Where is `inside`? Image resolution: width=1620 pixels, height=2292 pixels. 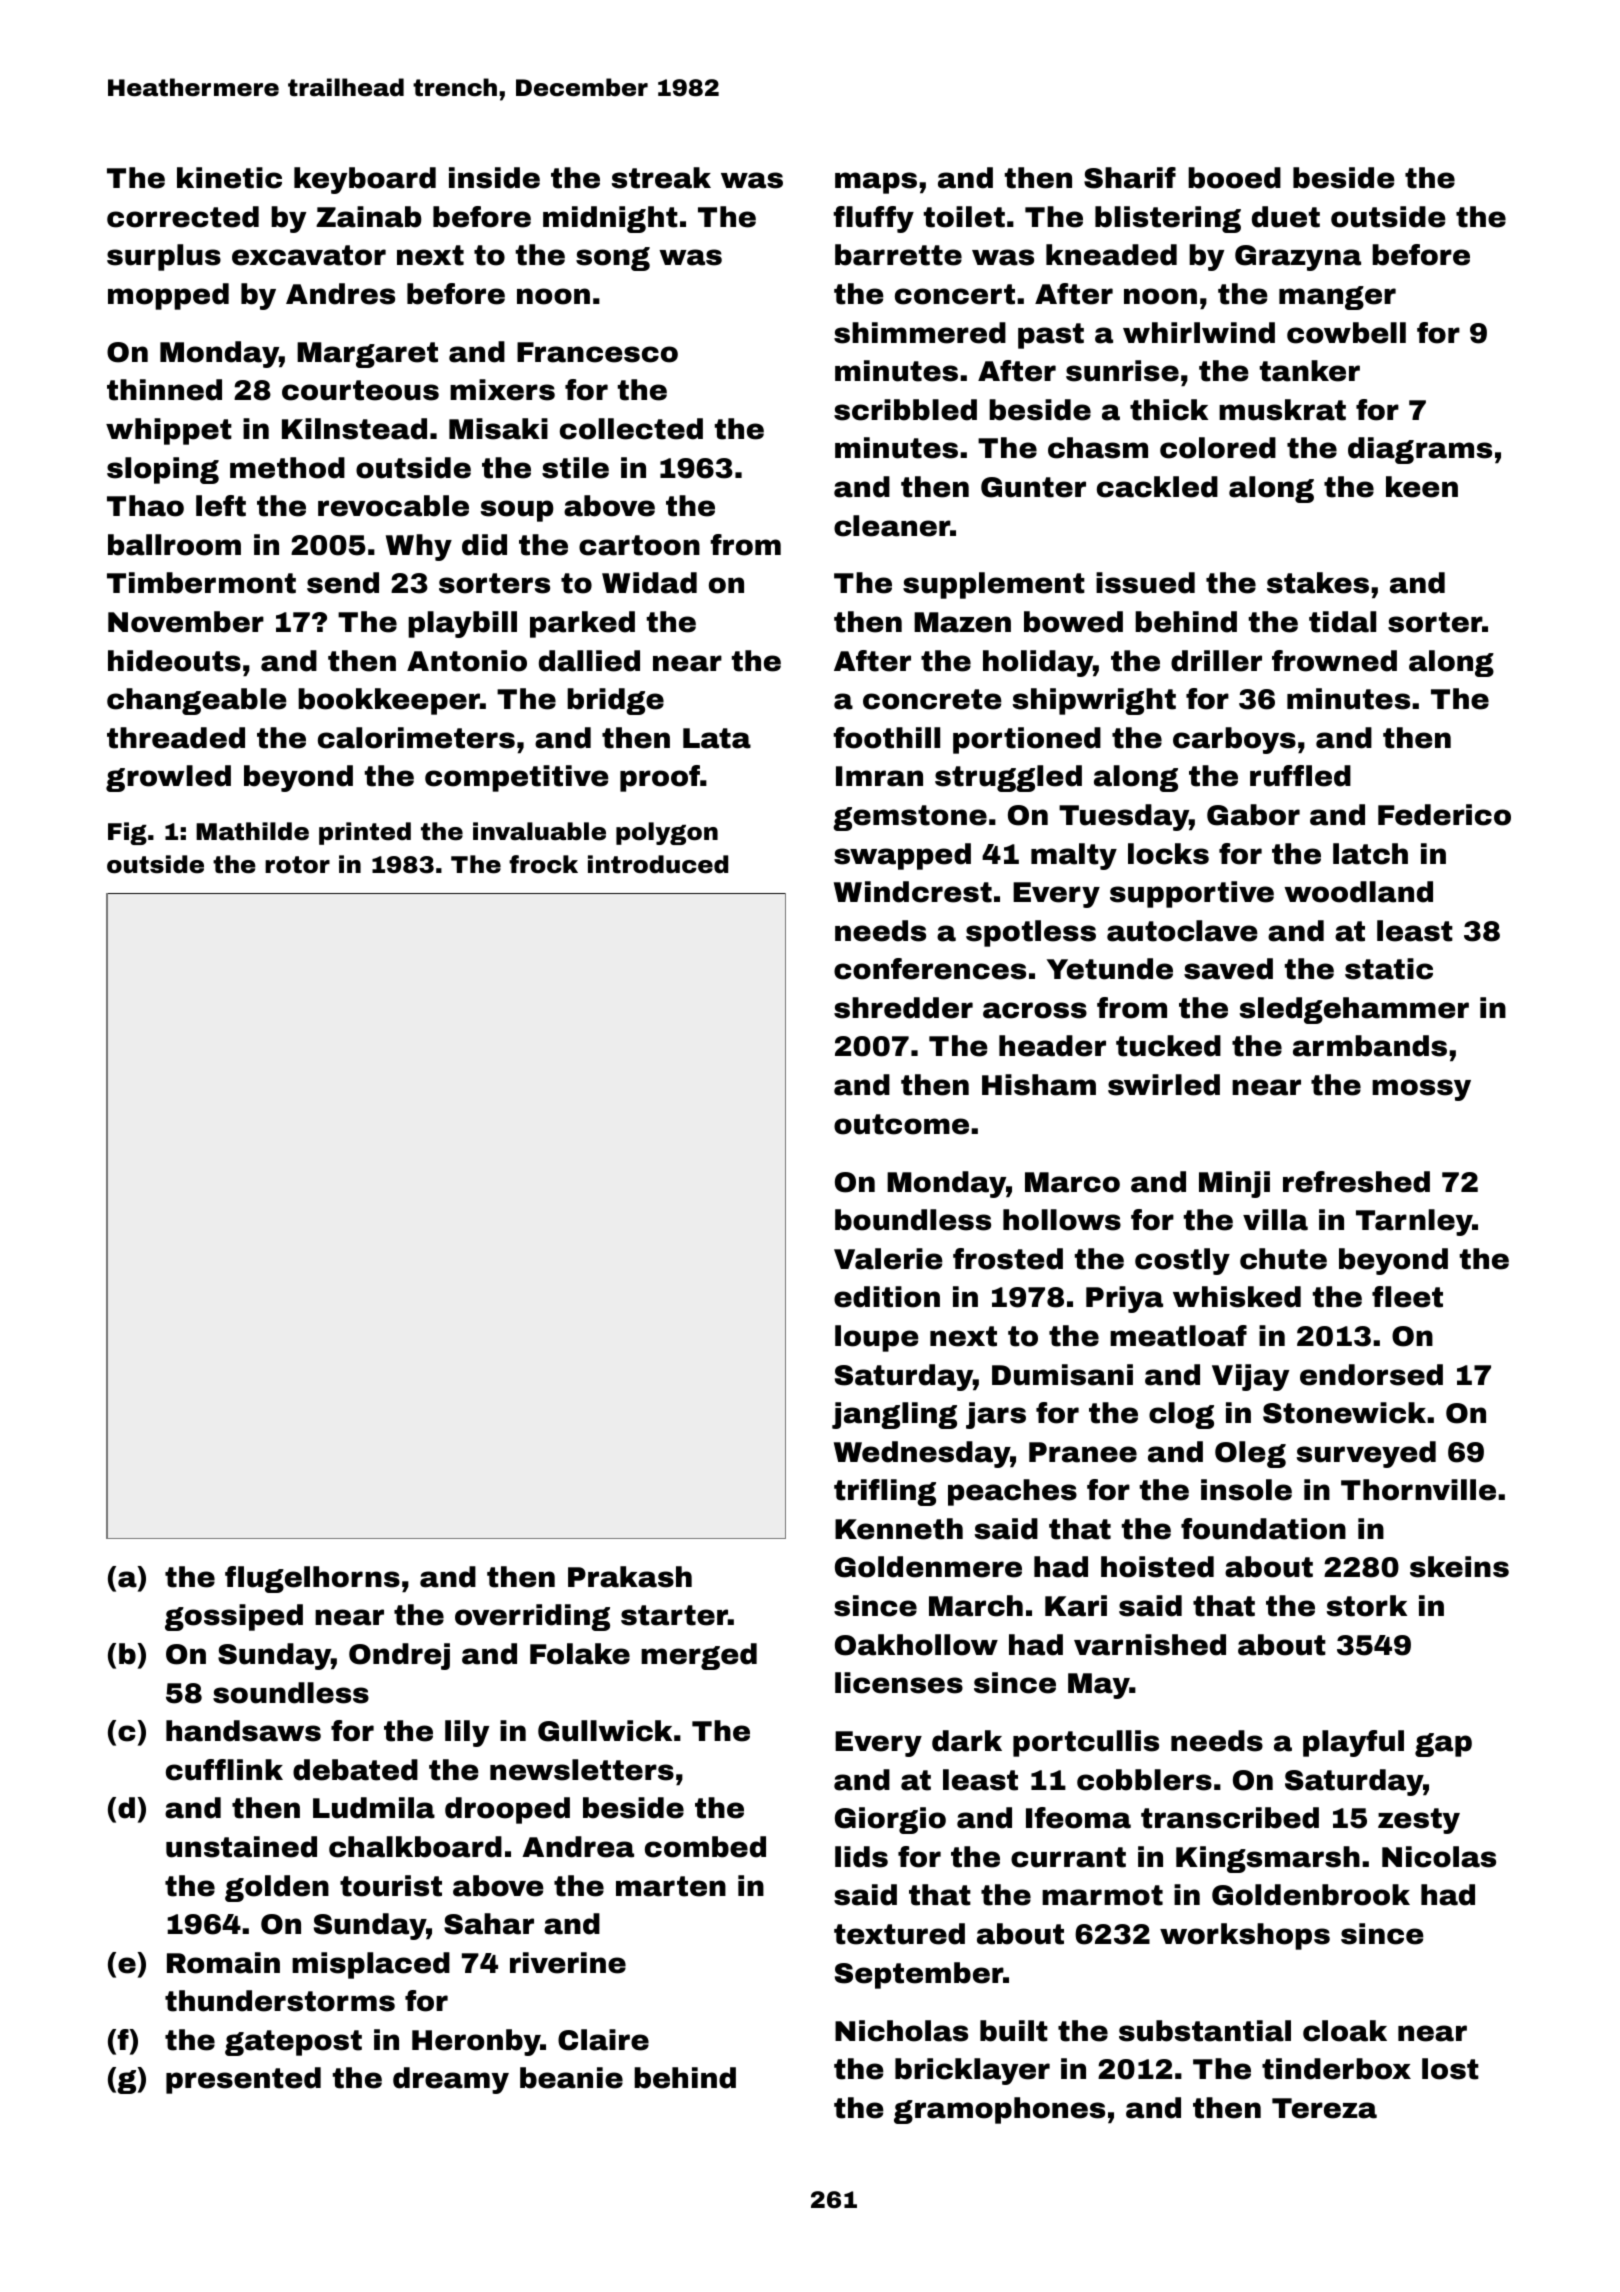
inside is located at coordinates (494, 178).
